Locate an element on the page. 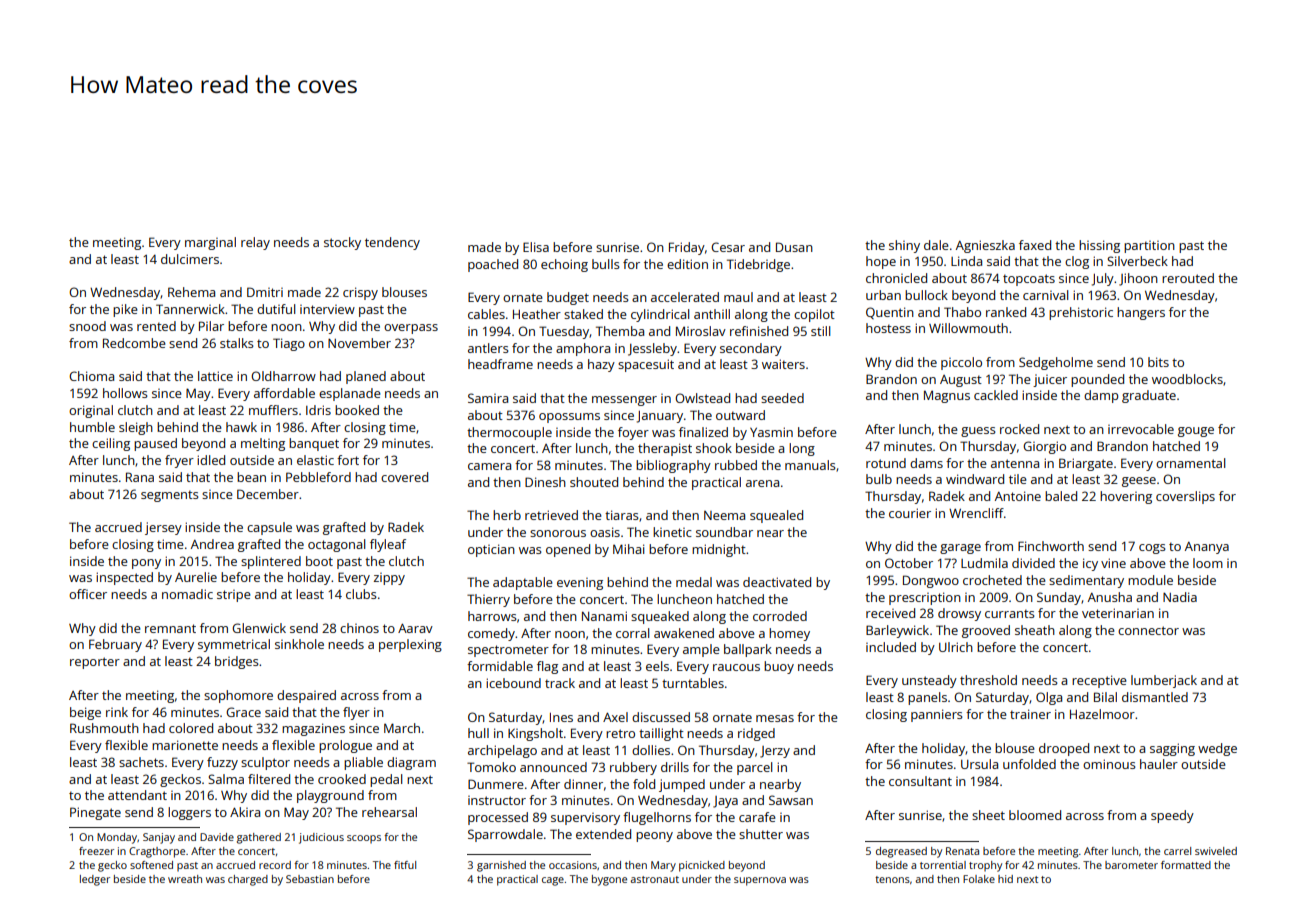 The image size is (1308, 924). ledger is located at coordinates (95, 880).
